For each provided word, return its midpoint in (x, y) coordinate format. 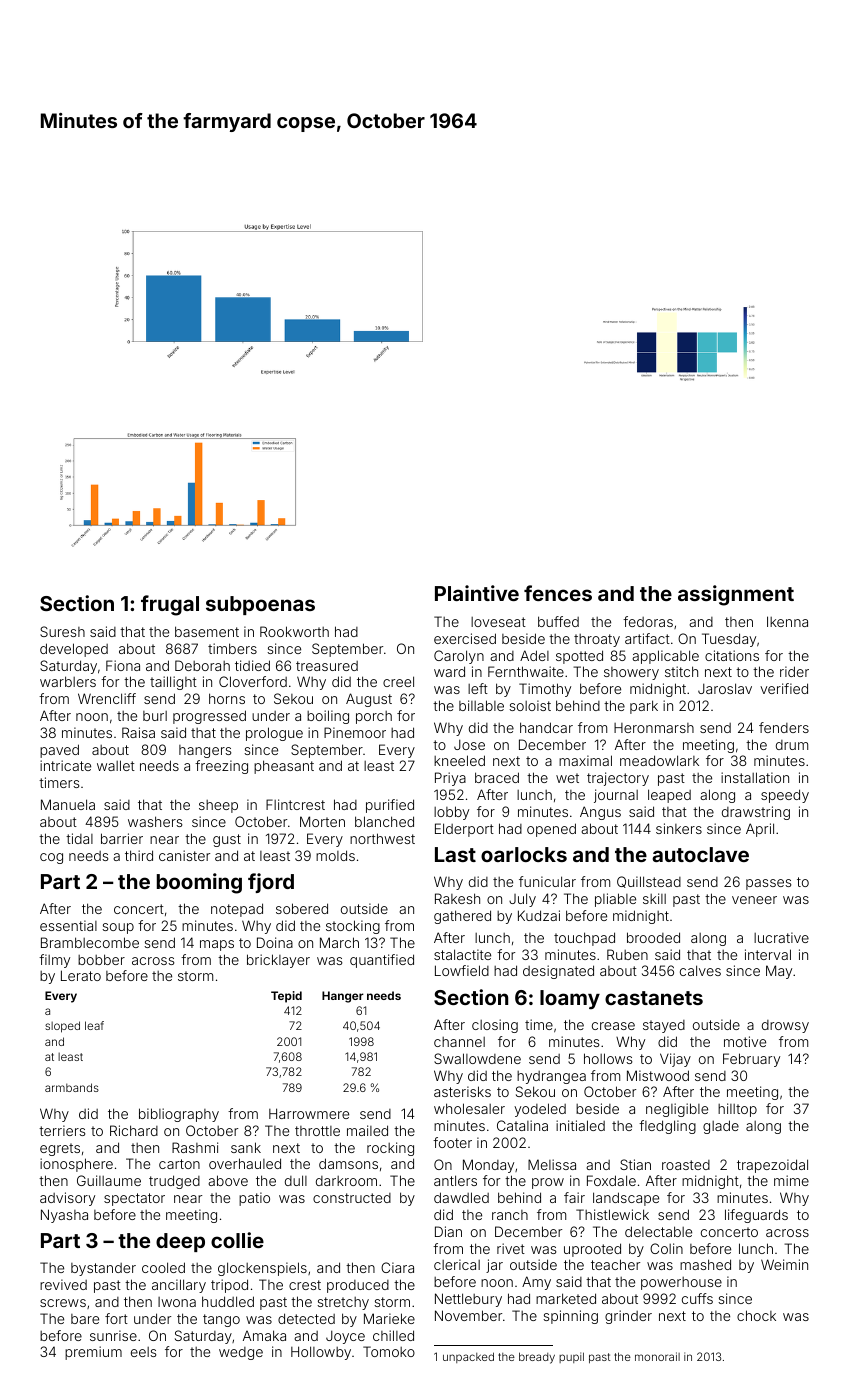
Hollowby (321, 1353)
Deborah (202, 665)
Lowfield (462, 970)
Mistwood (658, 1075)
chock (756, 1315)
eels (143, 1352)
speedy (785, 796)
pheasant (284, 767)
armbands (72, 1087)
